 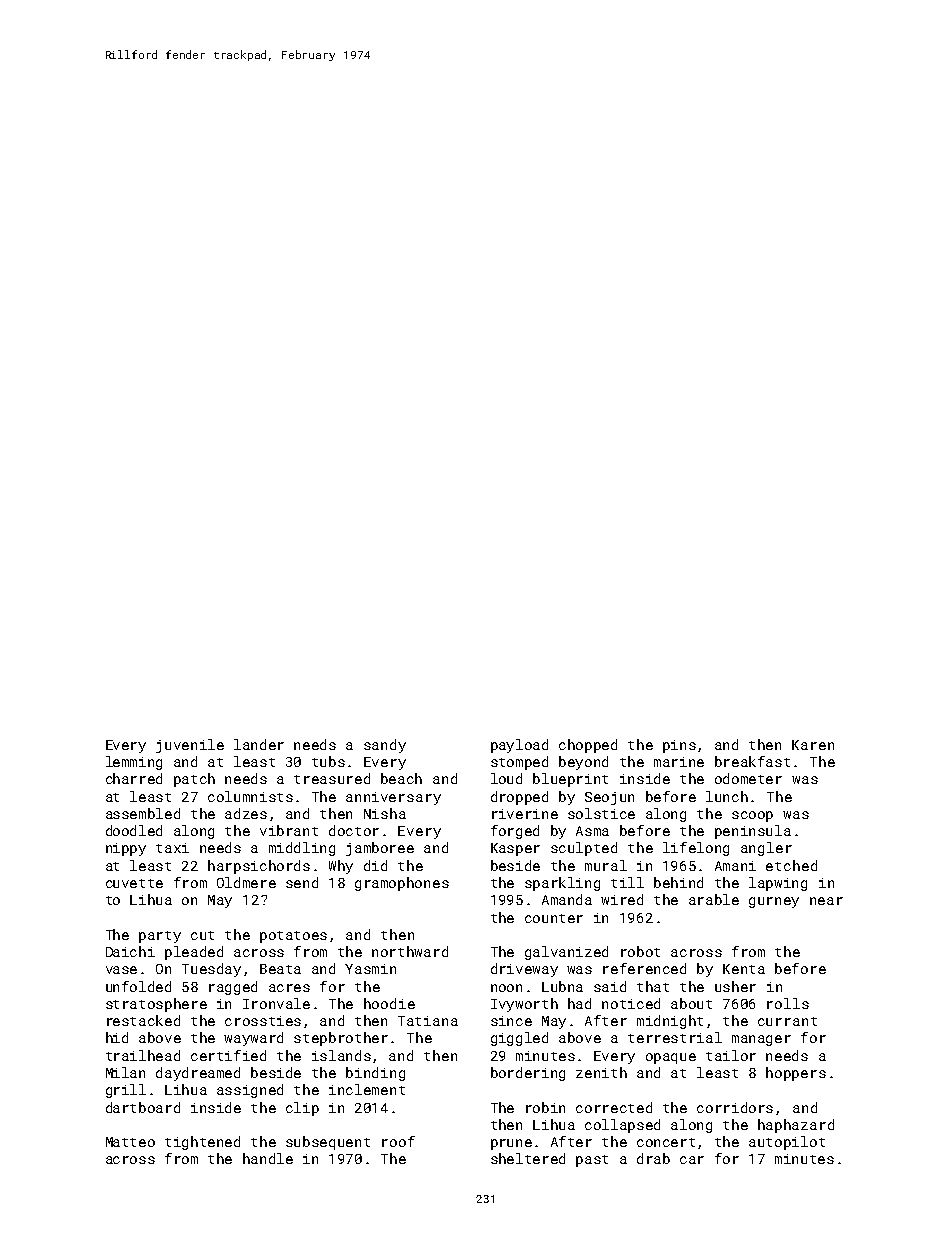 I want to click on restacked, so click(x=143, y=1020).
